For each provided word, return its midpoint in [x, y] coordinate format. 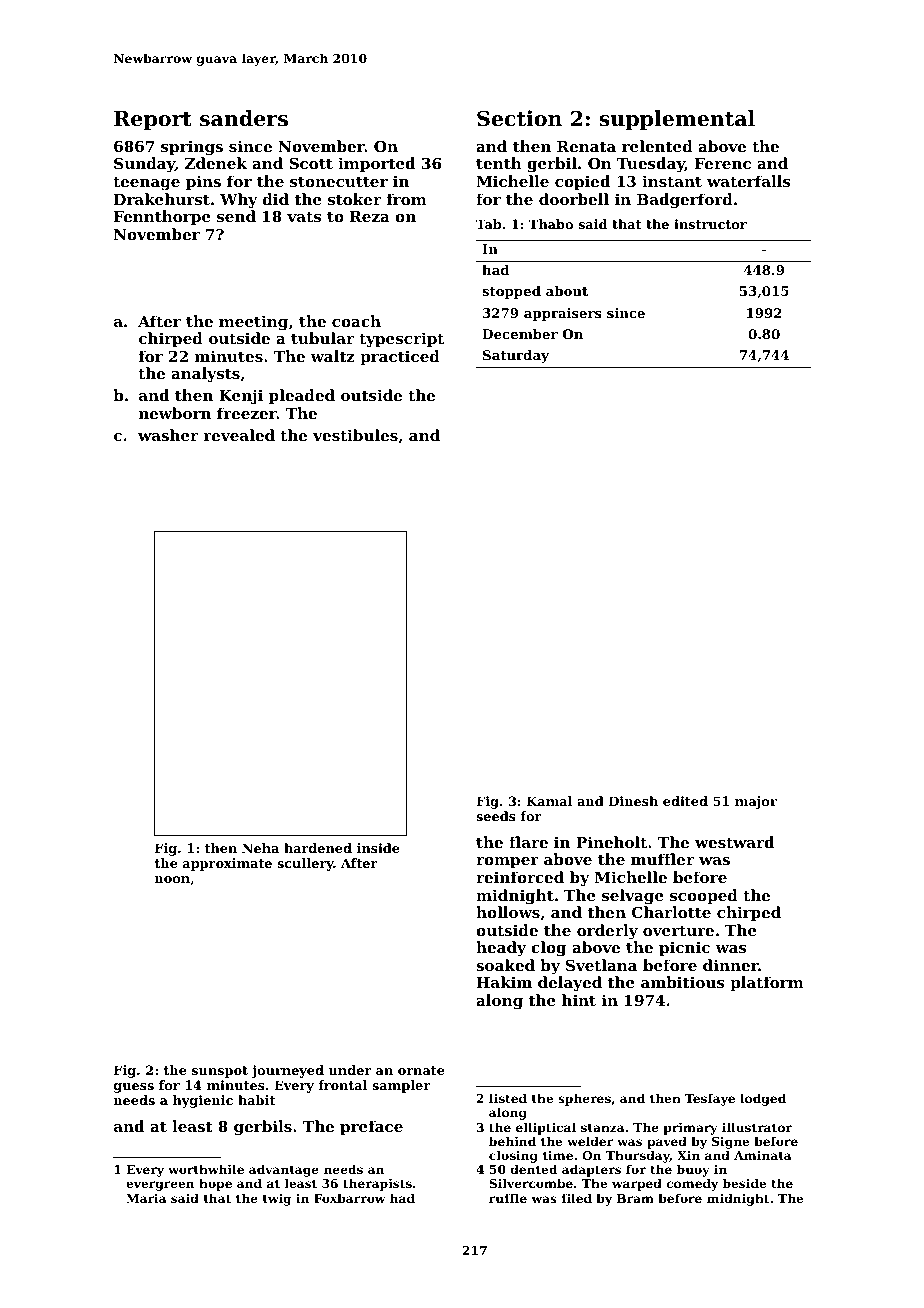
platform [767, 983]
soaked [505, 965]
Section [519, 118]
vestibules [355, 435]
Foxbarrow [349, 1198]
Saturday [516, 356]
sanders [244, 118]
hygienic [203, 1101]
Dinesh [633, 801]
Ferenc [723, 163]
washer [168, 435]
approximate [227, 864]
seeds [496, 816]
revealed [239, 435]
